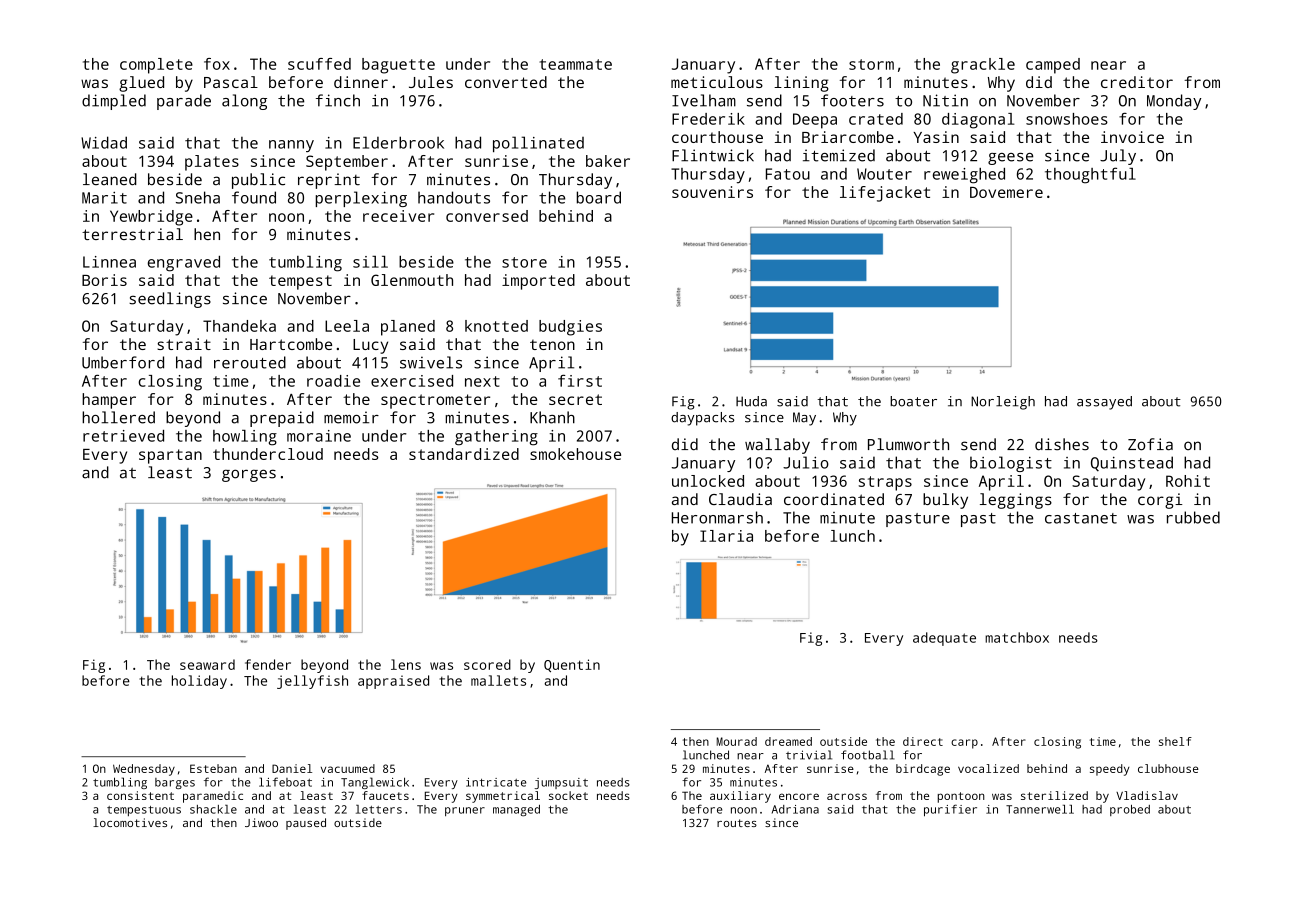 The height and width of the screenshot is (924, 1308). Describe the element at coordinates (1067, 119) in the screenshot. I see `snowshoes` at that location.
